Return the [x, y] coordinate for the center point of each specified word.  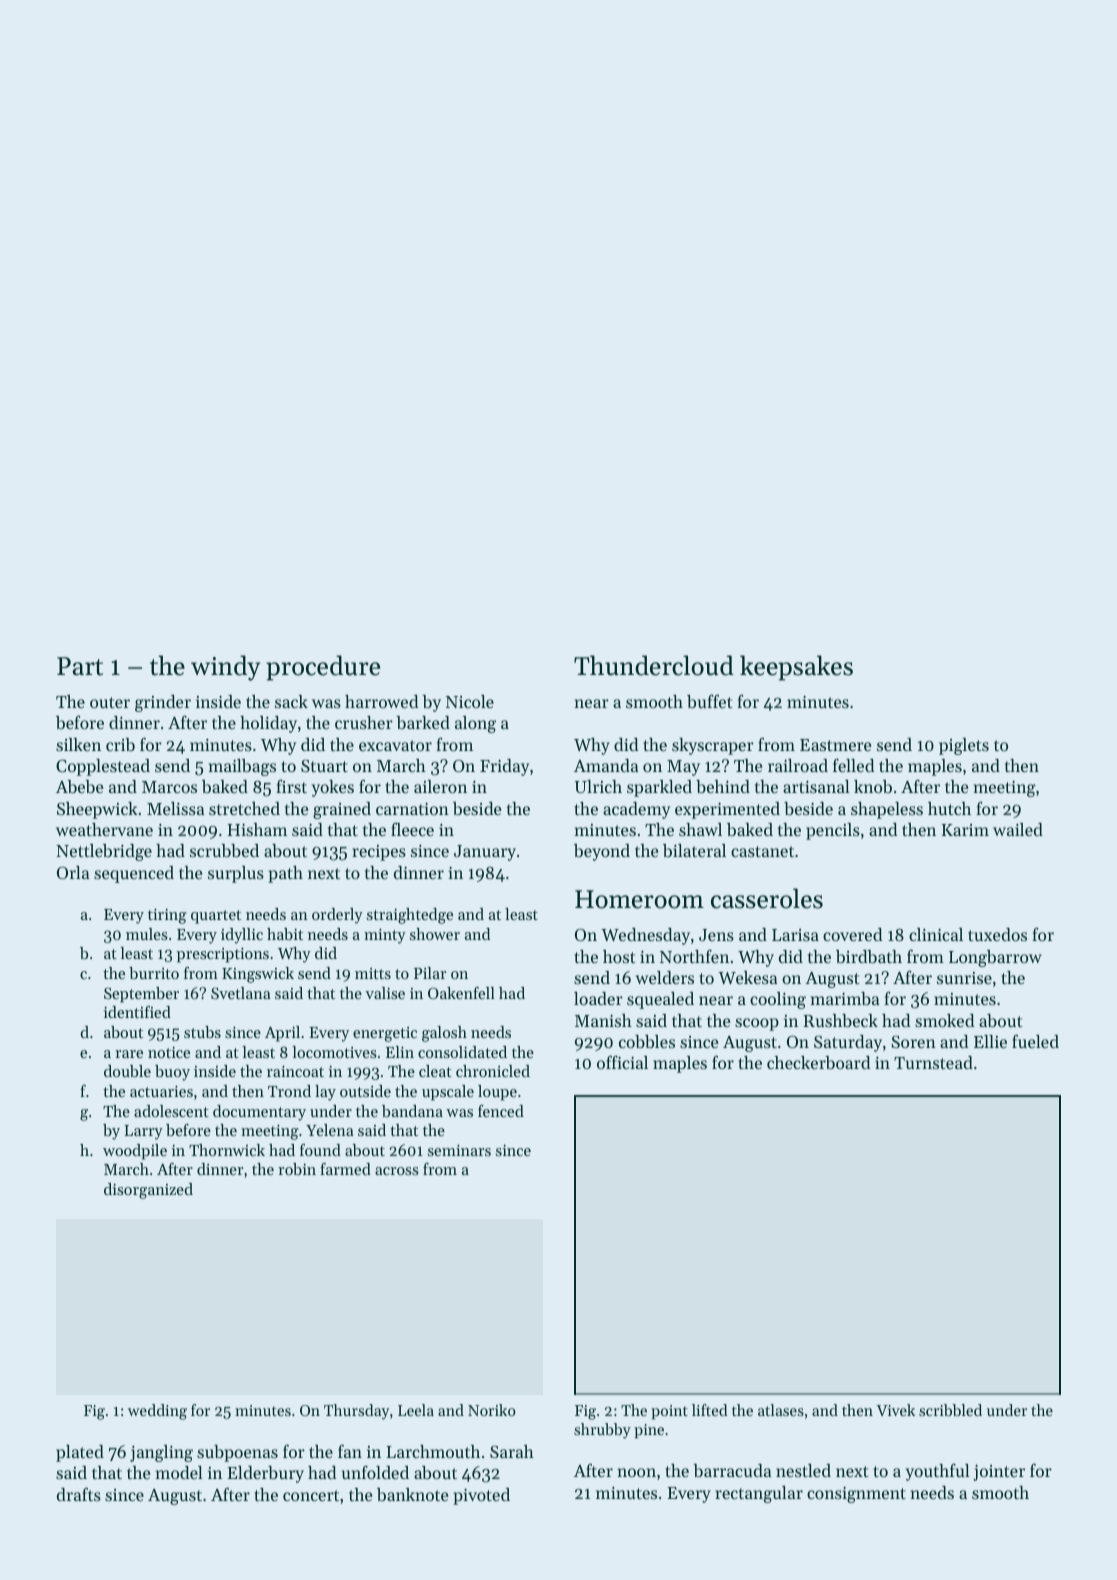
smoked [944, 1020]
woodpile [135, 1152]
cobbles [647, 1041]
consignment [856, 1495]
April [282, 1034]
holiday [268, 724]
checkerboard [818, 1062]
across [397, 1171]
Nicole [470, 701]
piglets [964, 746]
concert [311, 1495]
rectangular [759, 1494]
